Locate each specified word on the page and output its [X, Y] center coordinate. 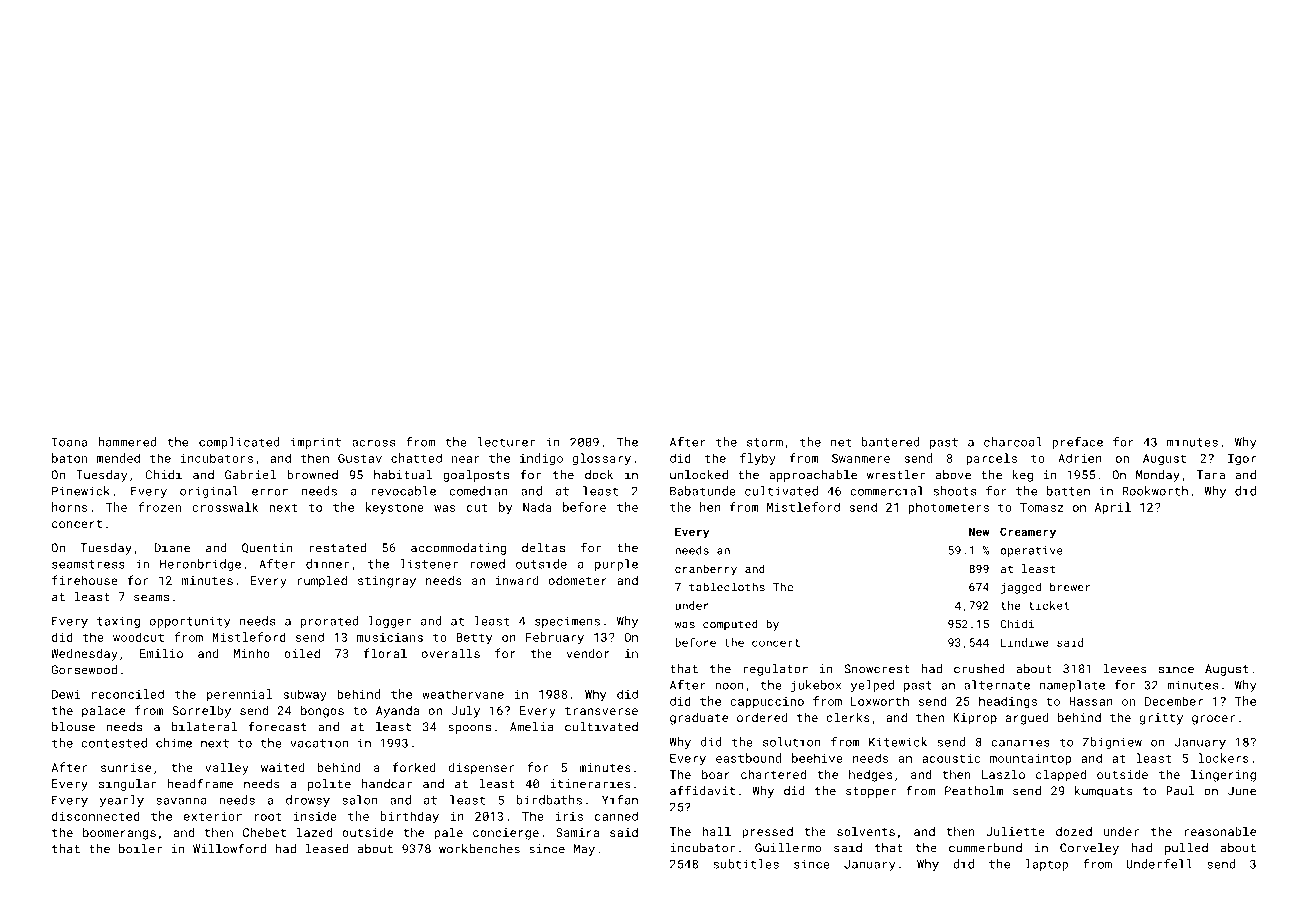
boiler [140, 849]
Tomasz [1042, 507]
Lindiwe [1024, 642]
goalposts [476, 476]
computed [730, 625]
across [373, 443]
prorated [329, 622]
